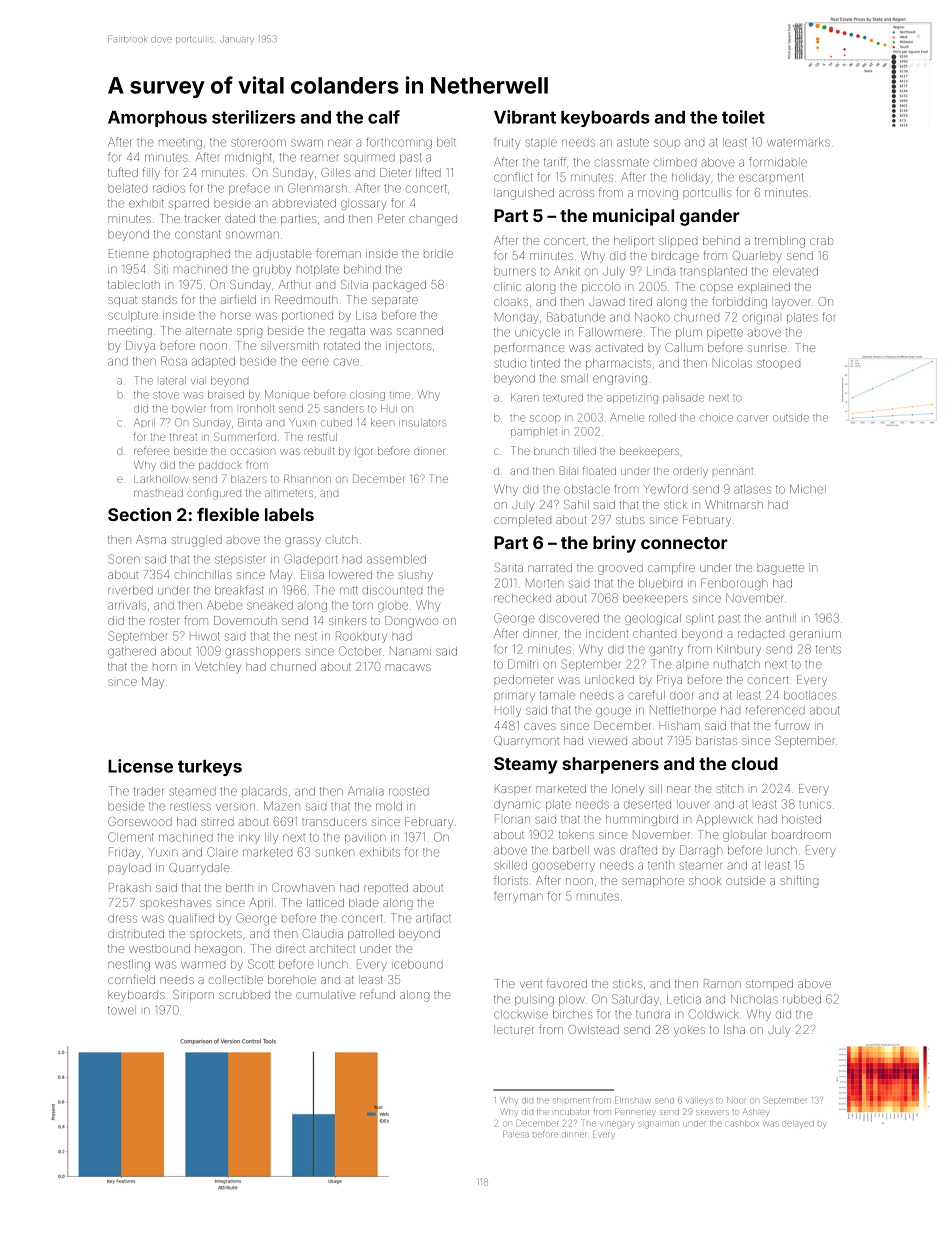 Image resolution: width=952 pixels, height=1233 pixels. I want to click on plow, so click(572, 1001).
